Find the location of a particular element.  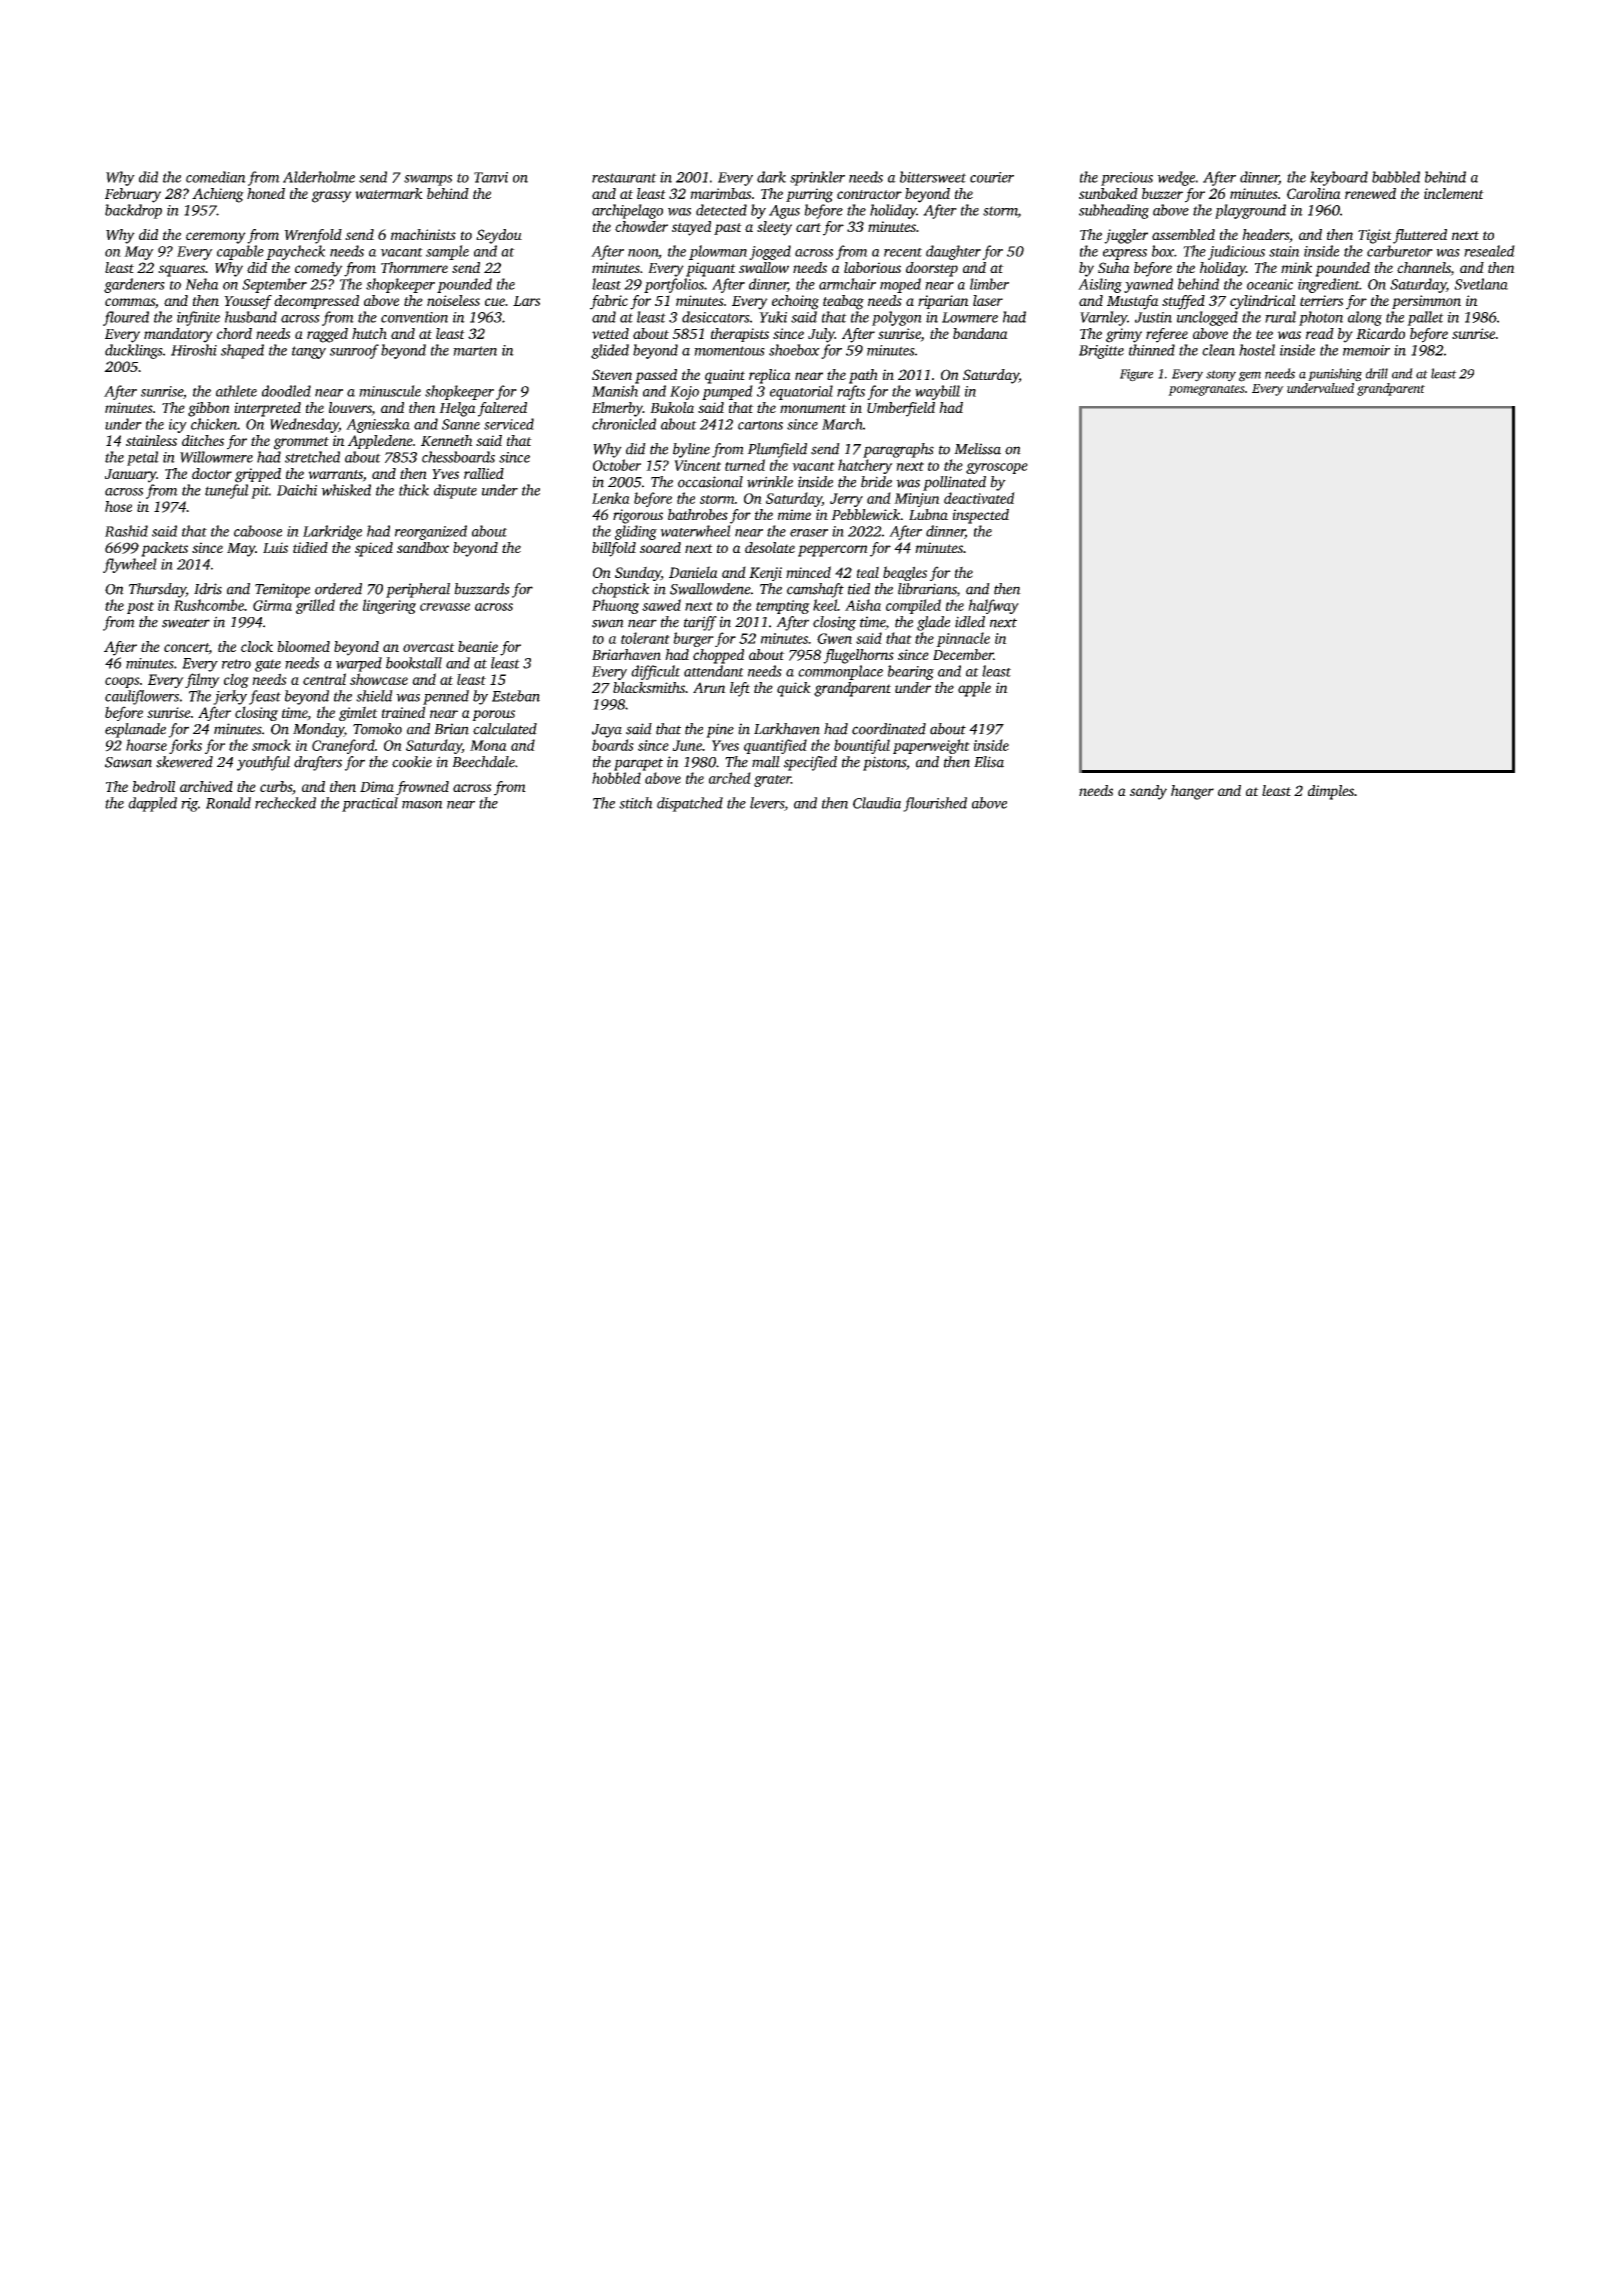

Idris is located at coordinates (208, 589).
